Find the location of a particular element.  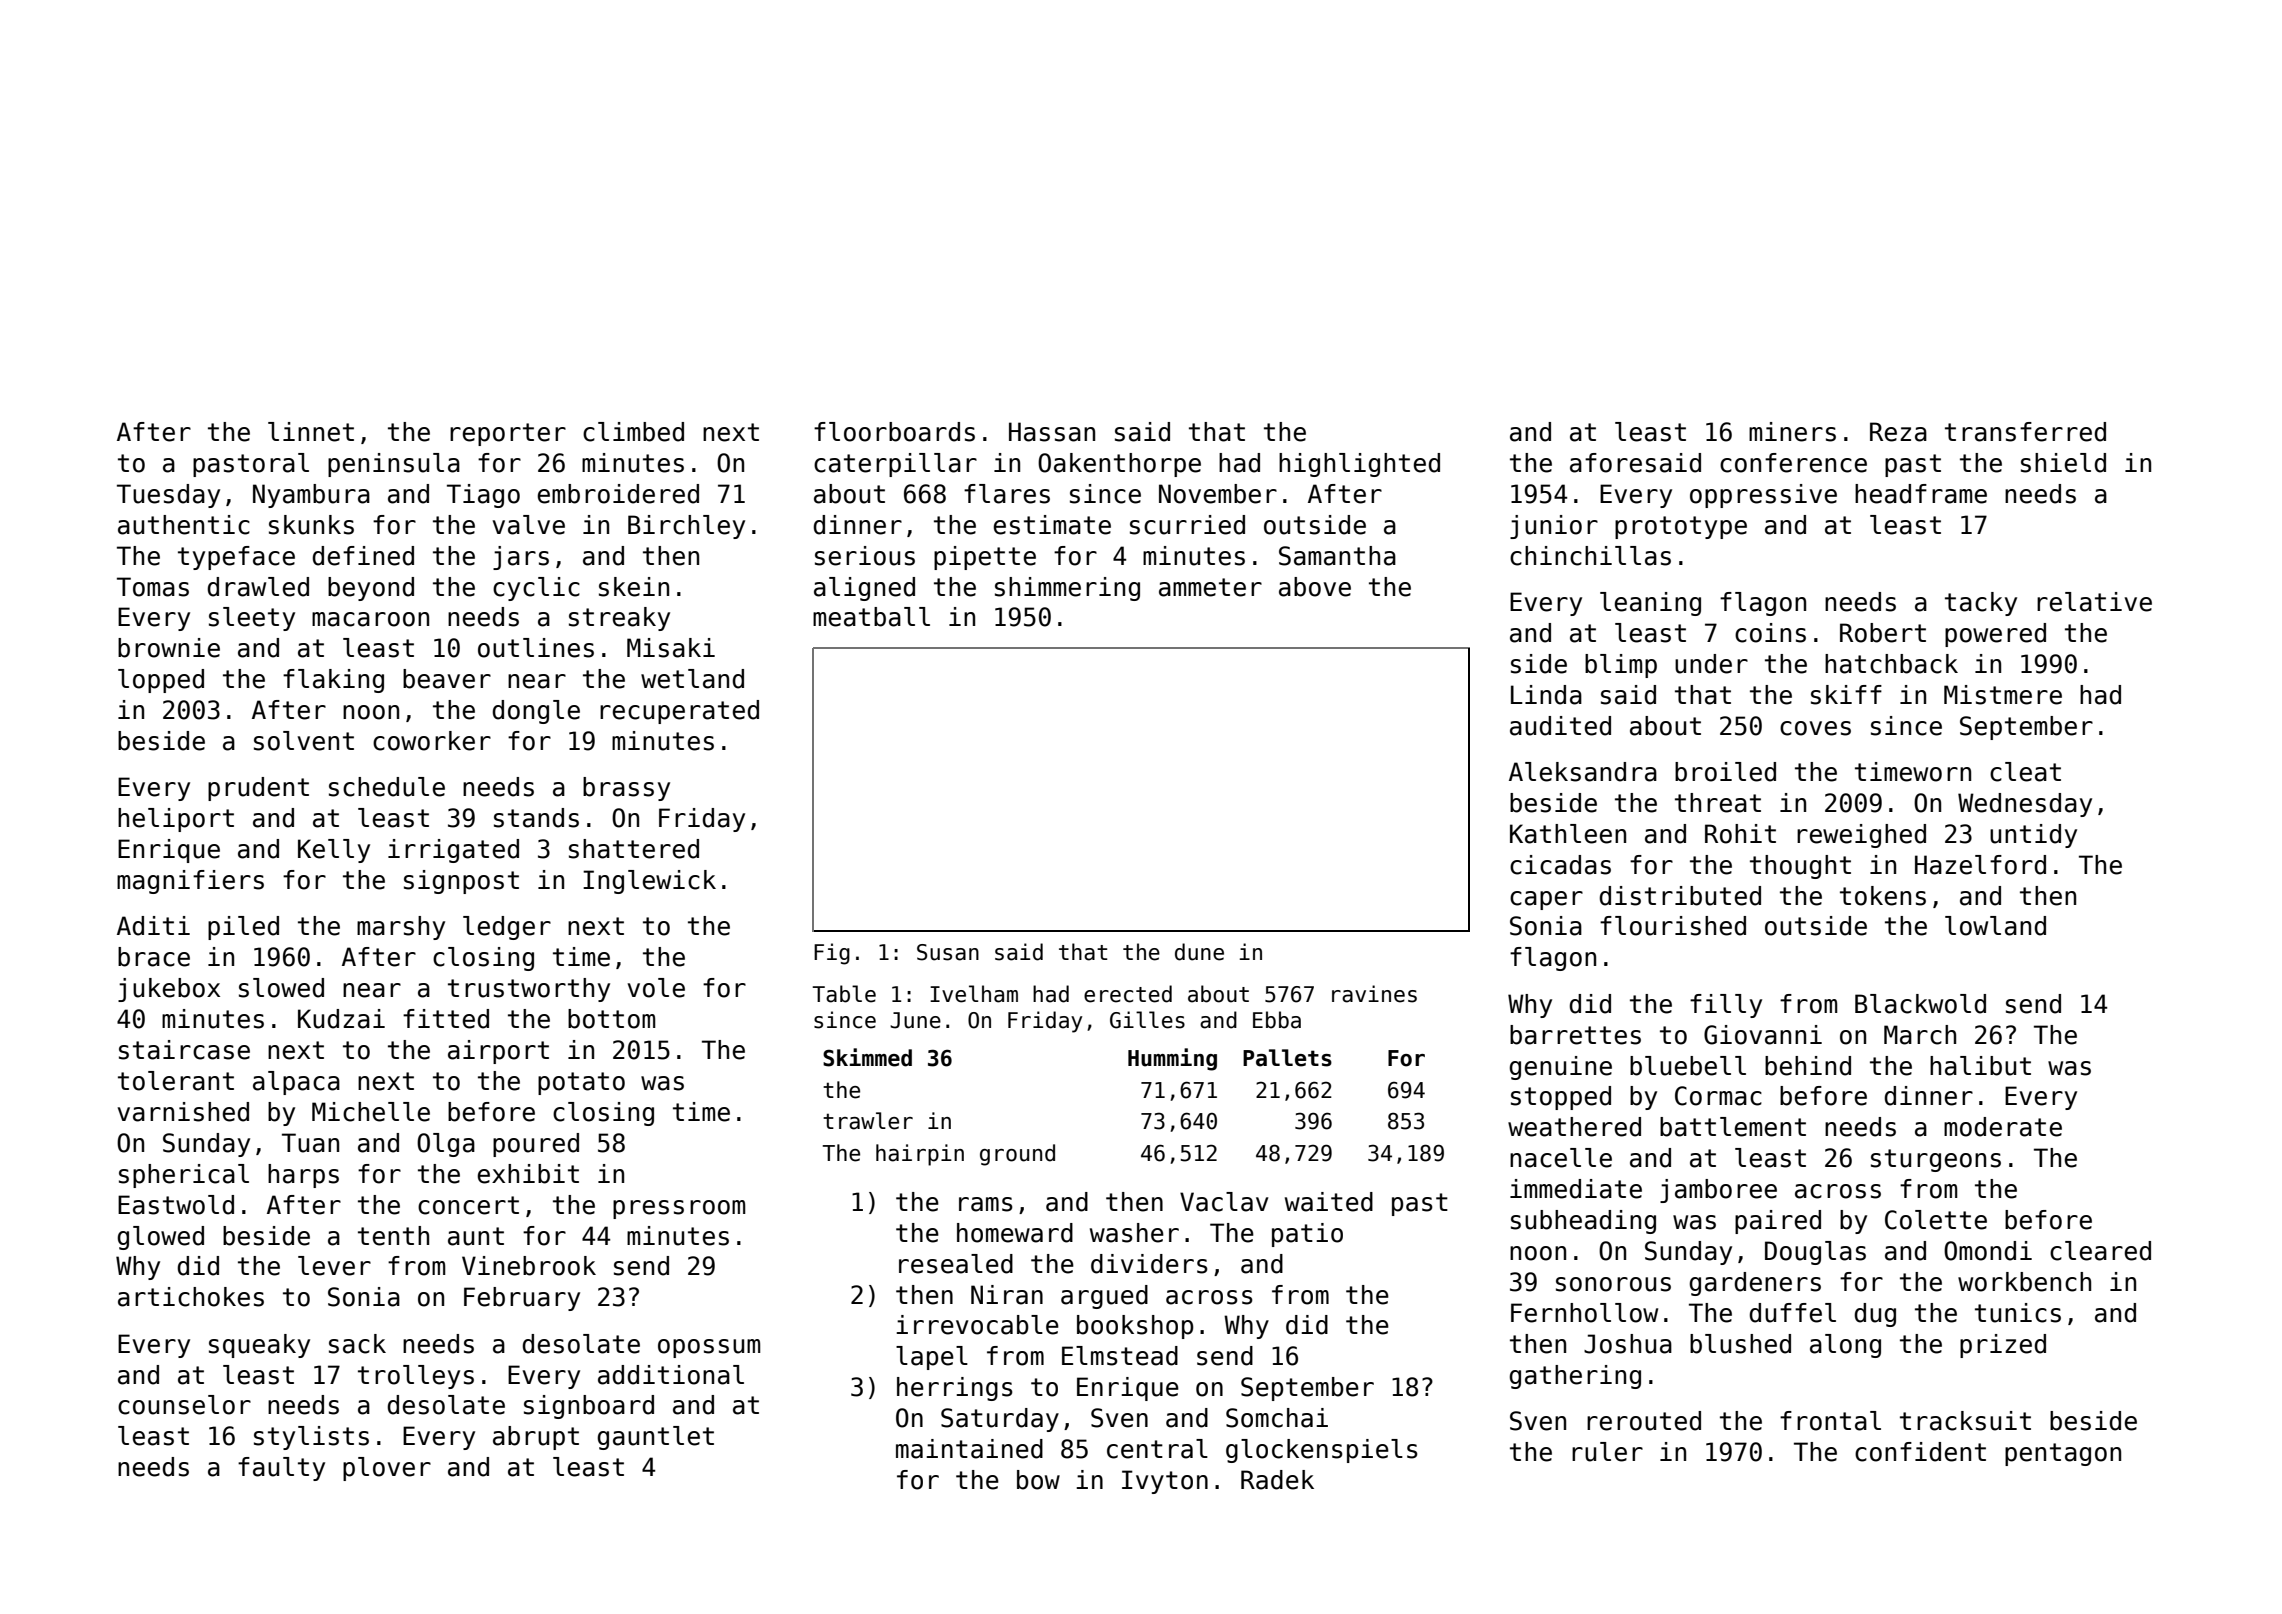

bow is located at coordinates (1038, 1480).
